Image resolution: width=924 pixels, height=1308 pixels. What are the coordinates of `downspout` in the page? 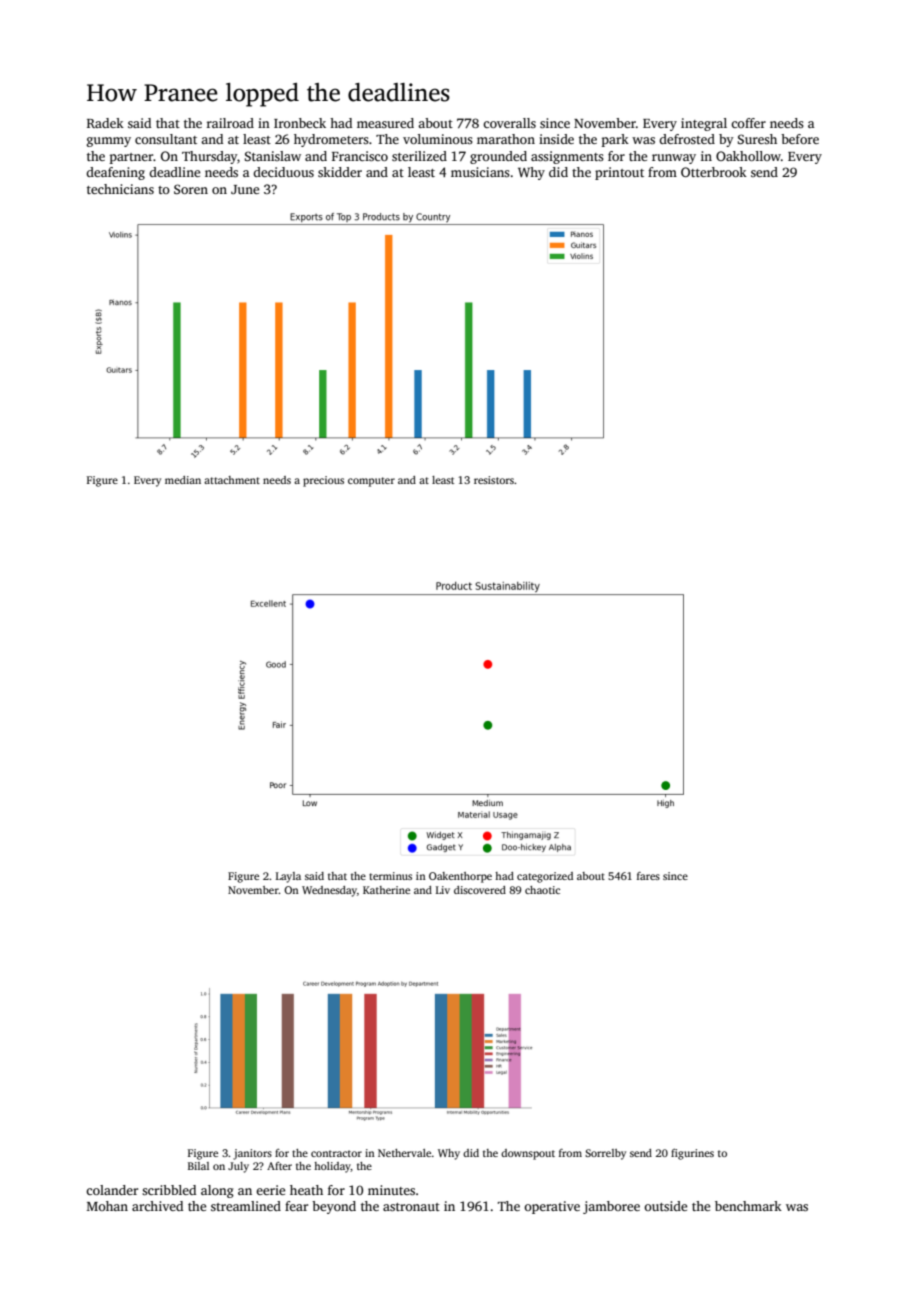 It's located at (528, 1154).
